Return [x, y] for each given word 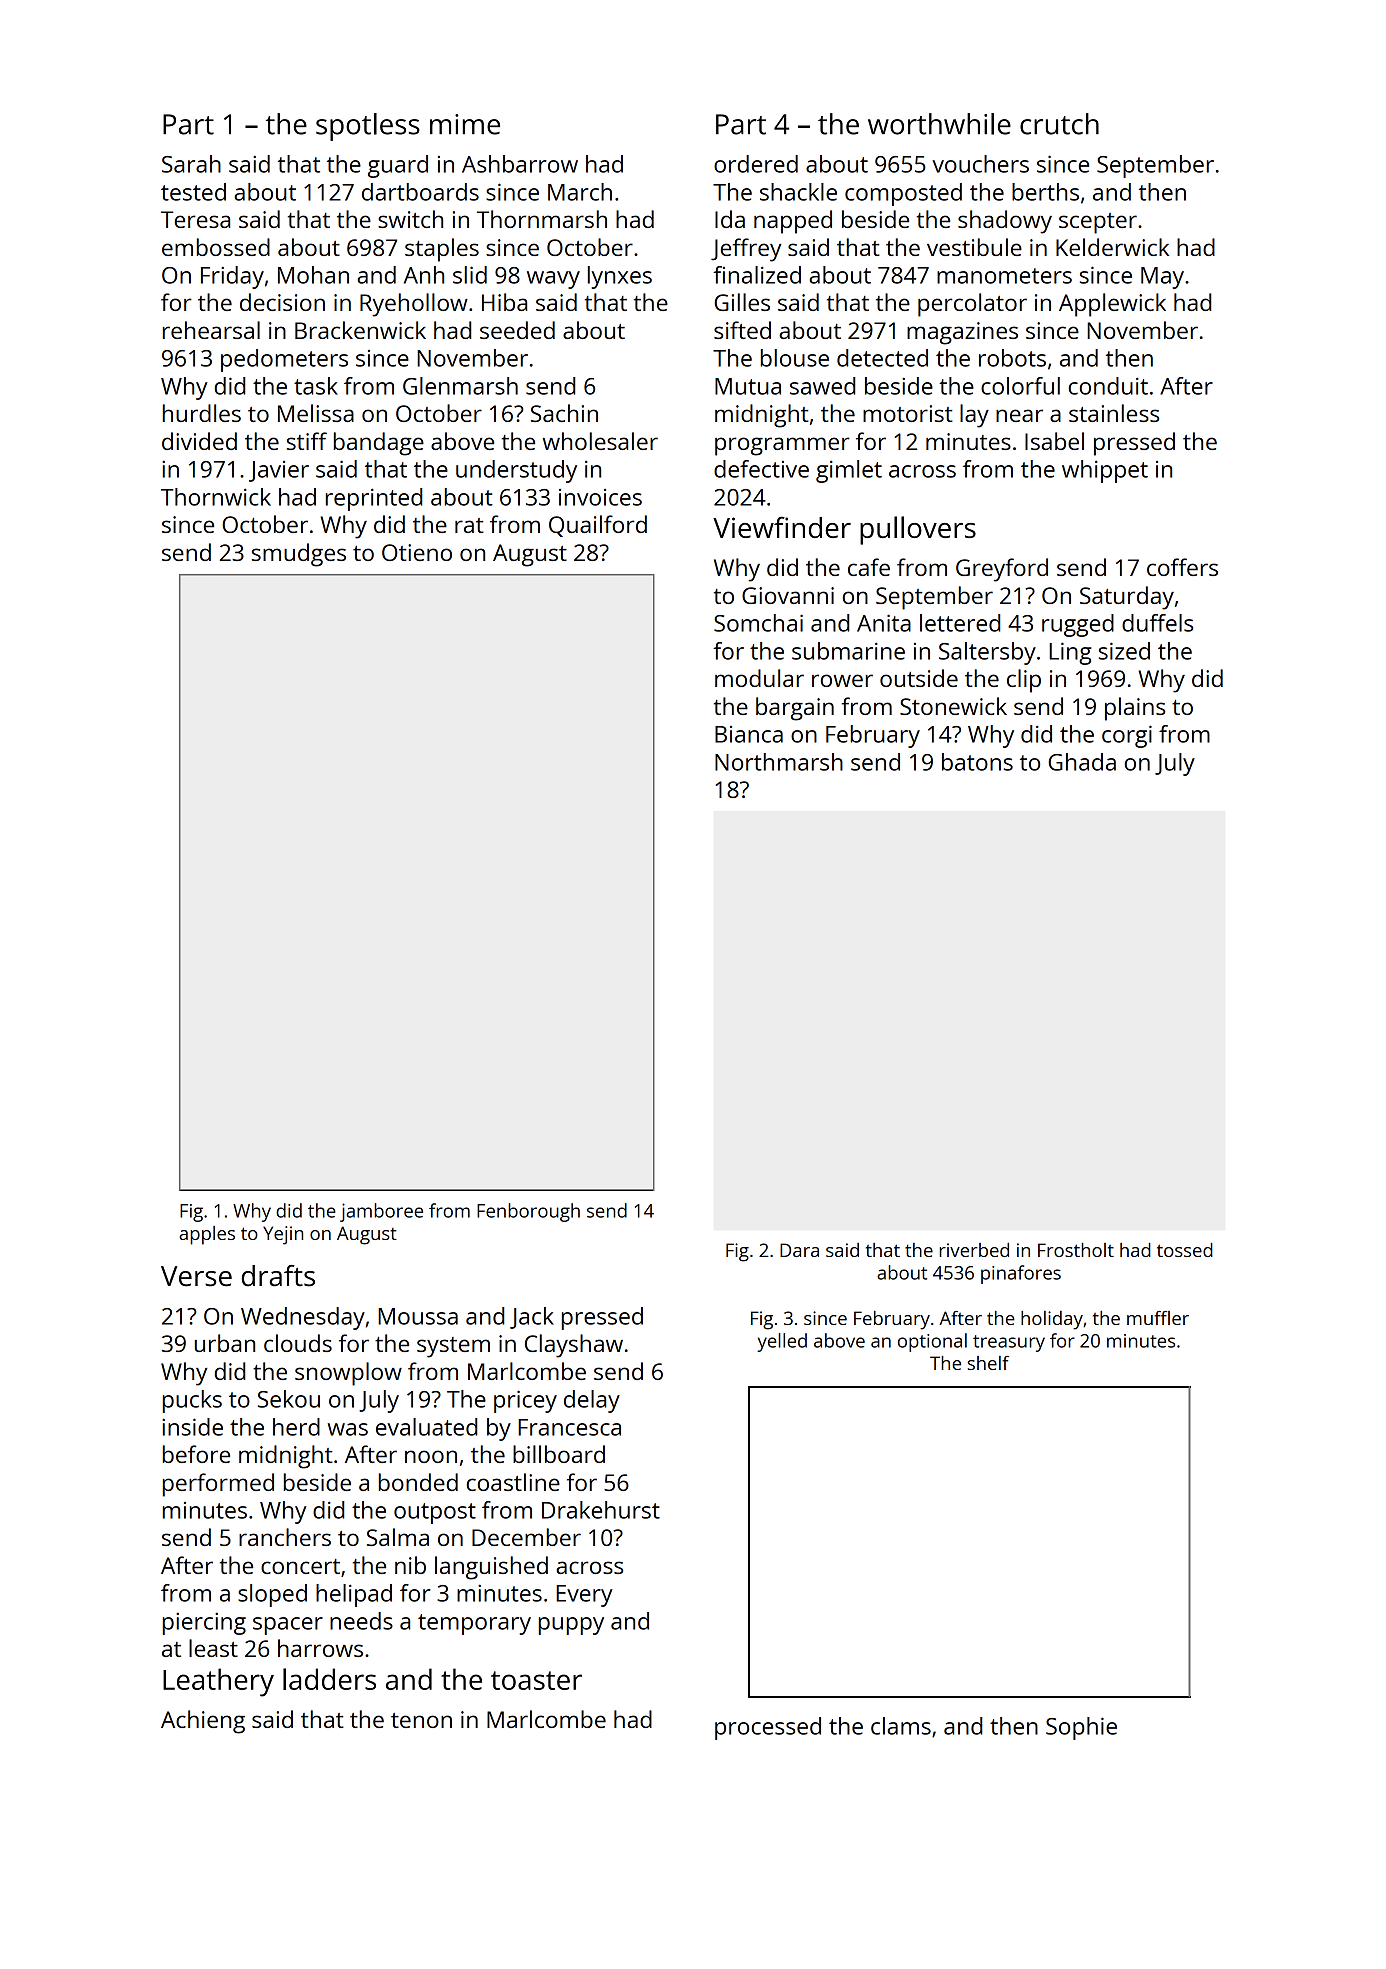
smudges [299, 555]
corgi [1127, 736]
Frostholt [1076, 1250]
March [580, 192]
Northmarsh [779, 762]
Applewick [1112, 305]
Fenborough [528, 1212]
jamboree [381, 1212]
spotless [368, 127]
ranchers [285, 1537]
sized [1124, 651]
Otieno [417, 552]
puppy [571, 1626]
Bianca [749, 734]
